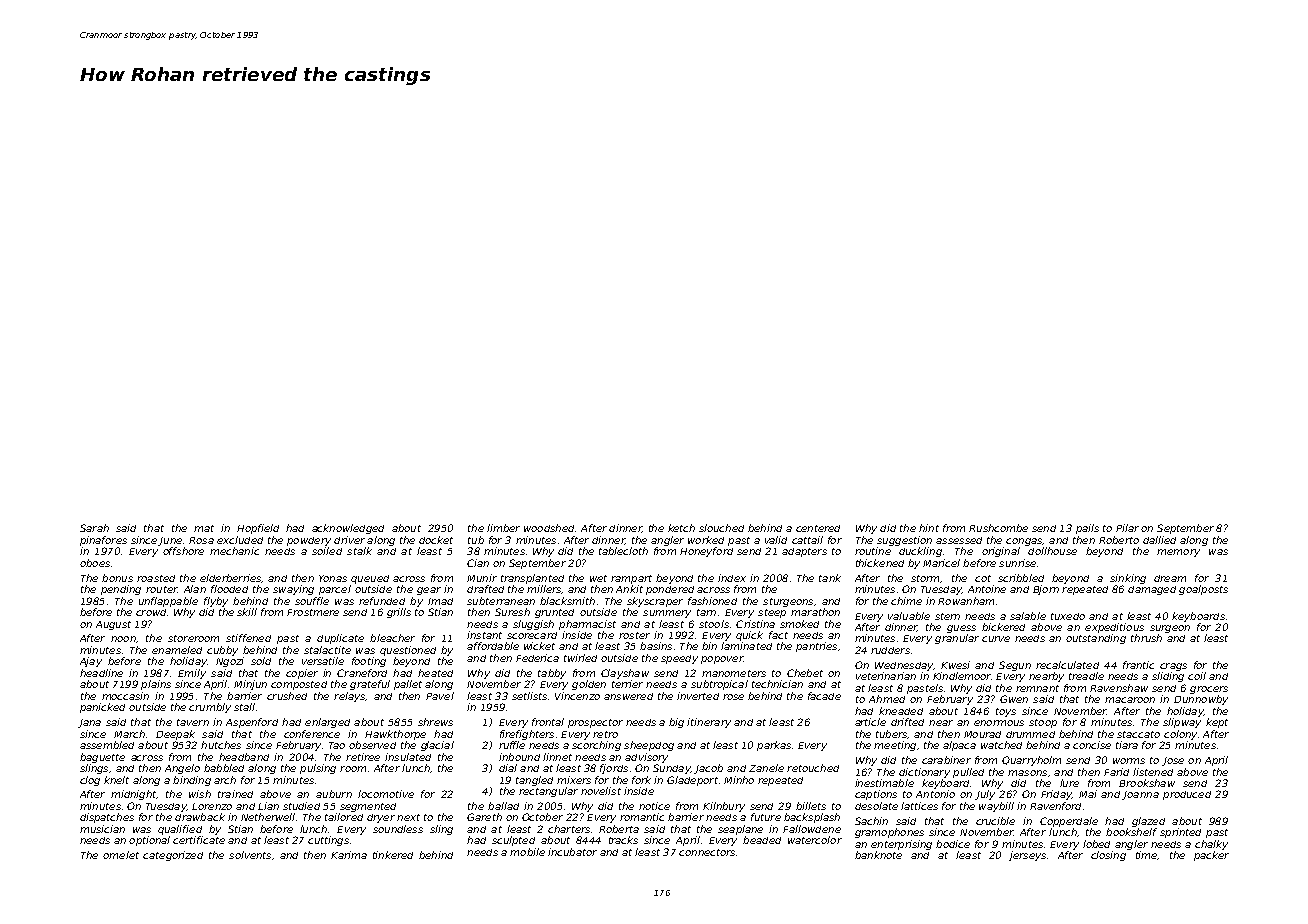  What do you see at coordinates (1201, 700) in the screenshot?
I see `Dunnowby` at bounding box center [1201, 700].
